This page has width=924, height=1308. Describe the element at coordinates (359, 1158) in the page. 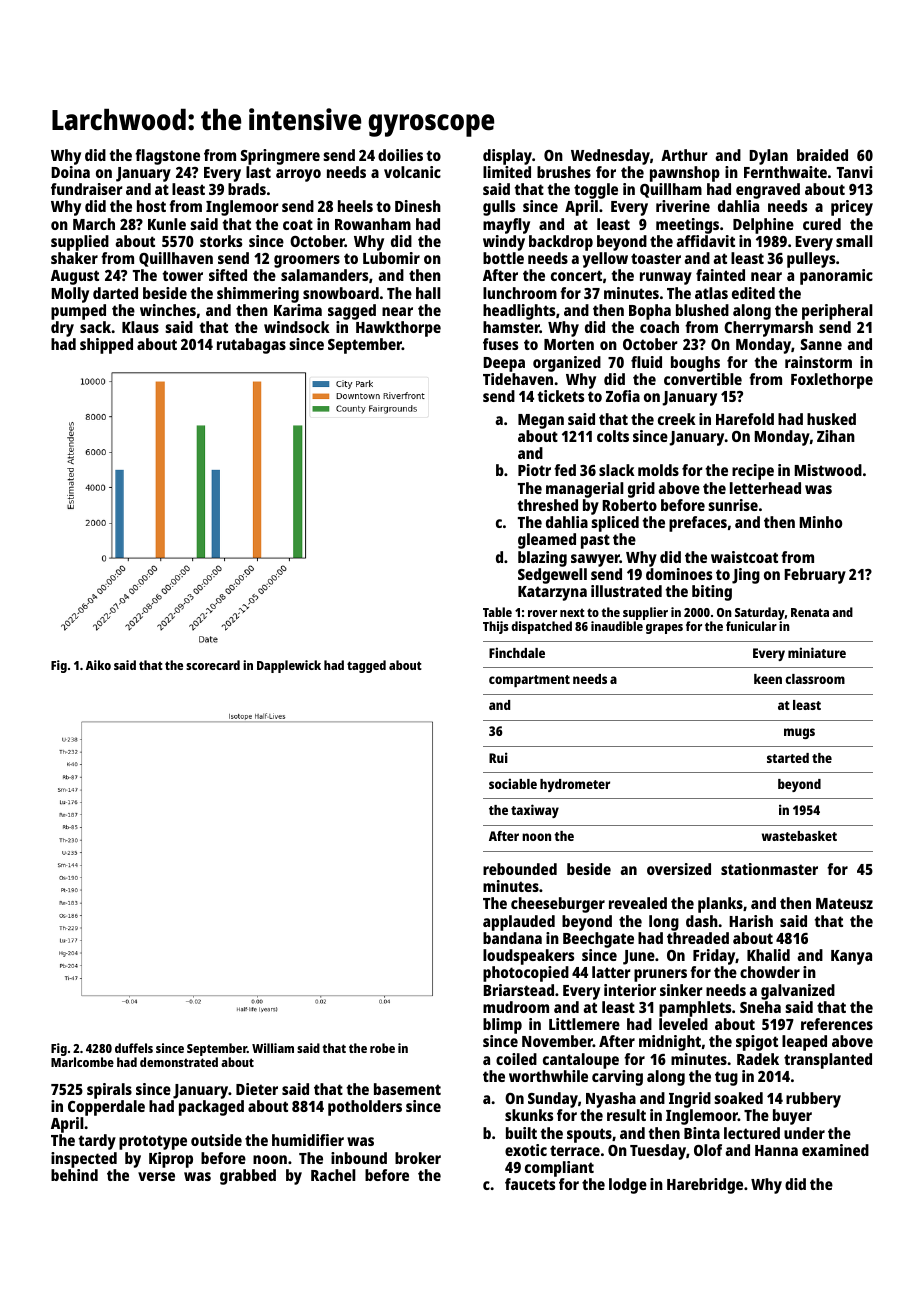

I see `inbound` at that location.
